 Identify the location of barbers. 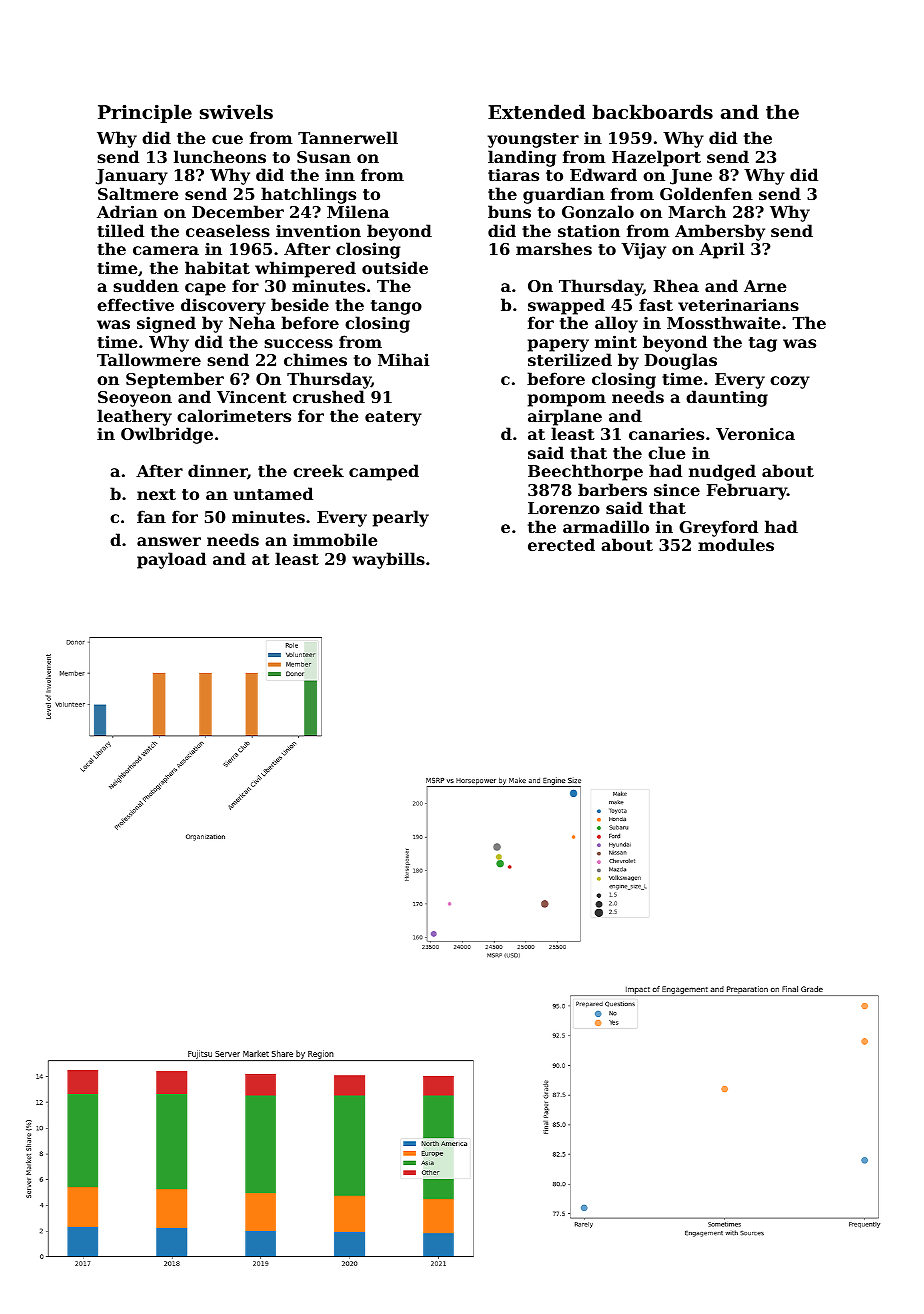
(612, 489).
